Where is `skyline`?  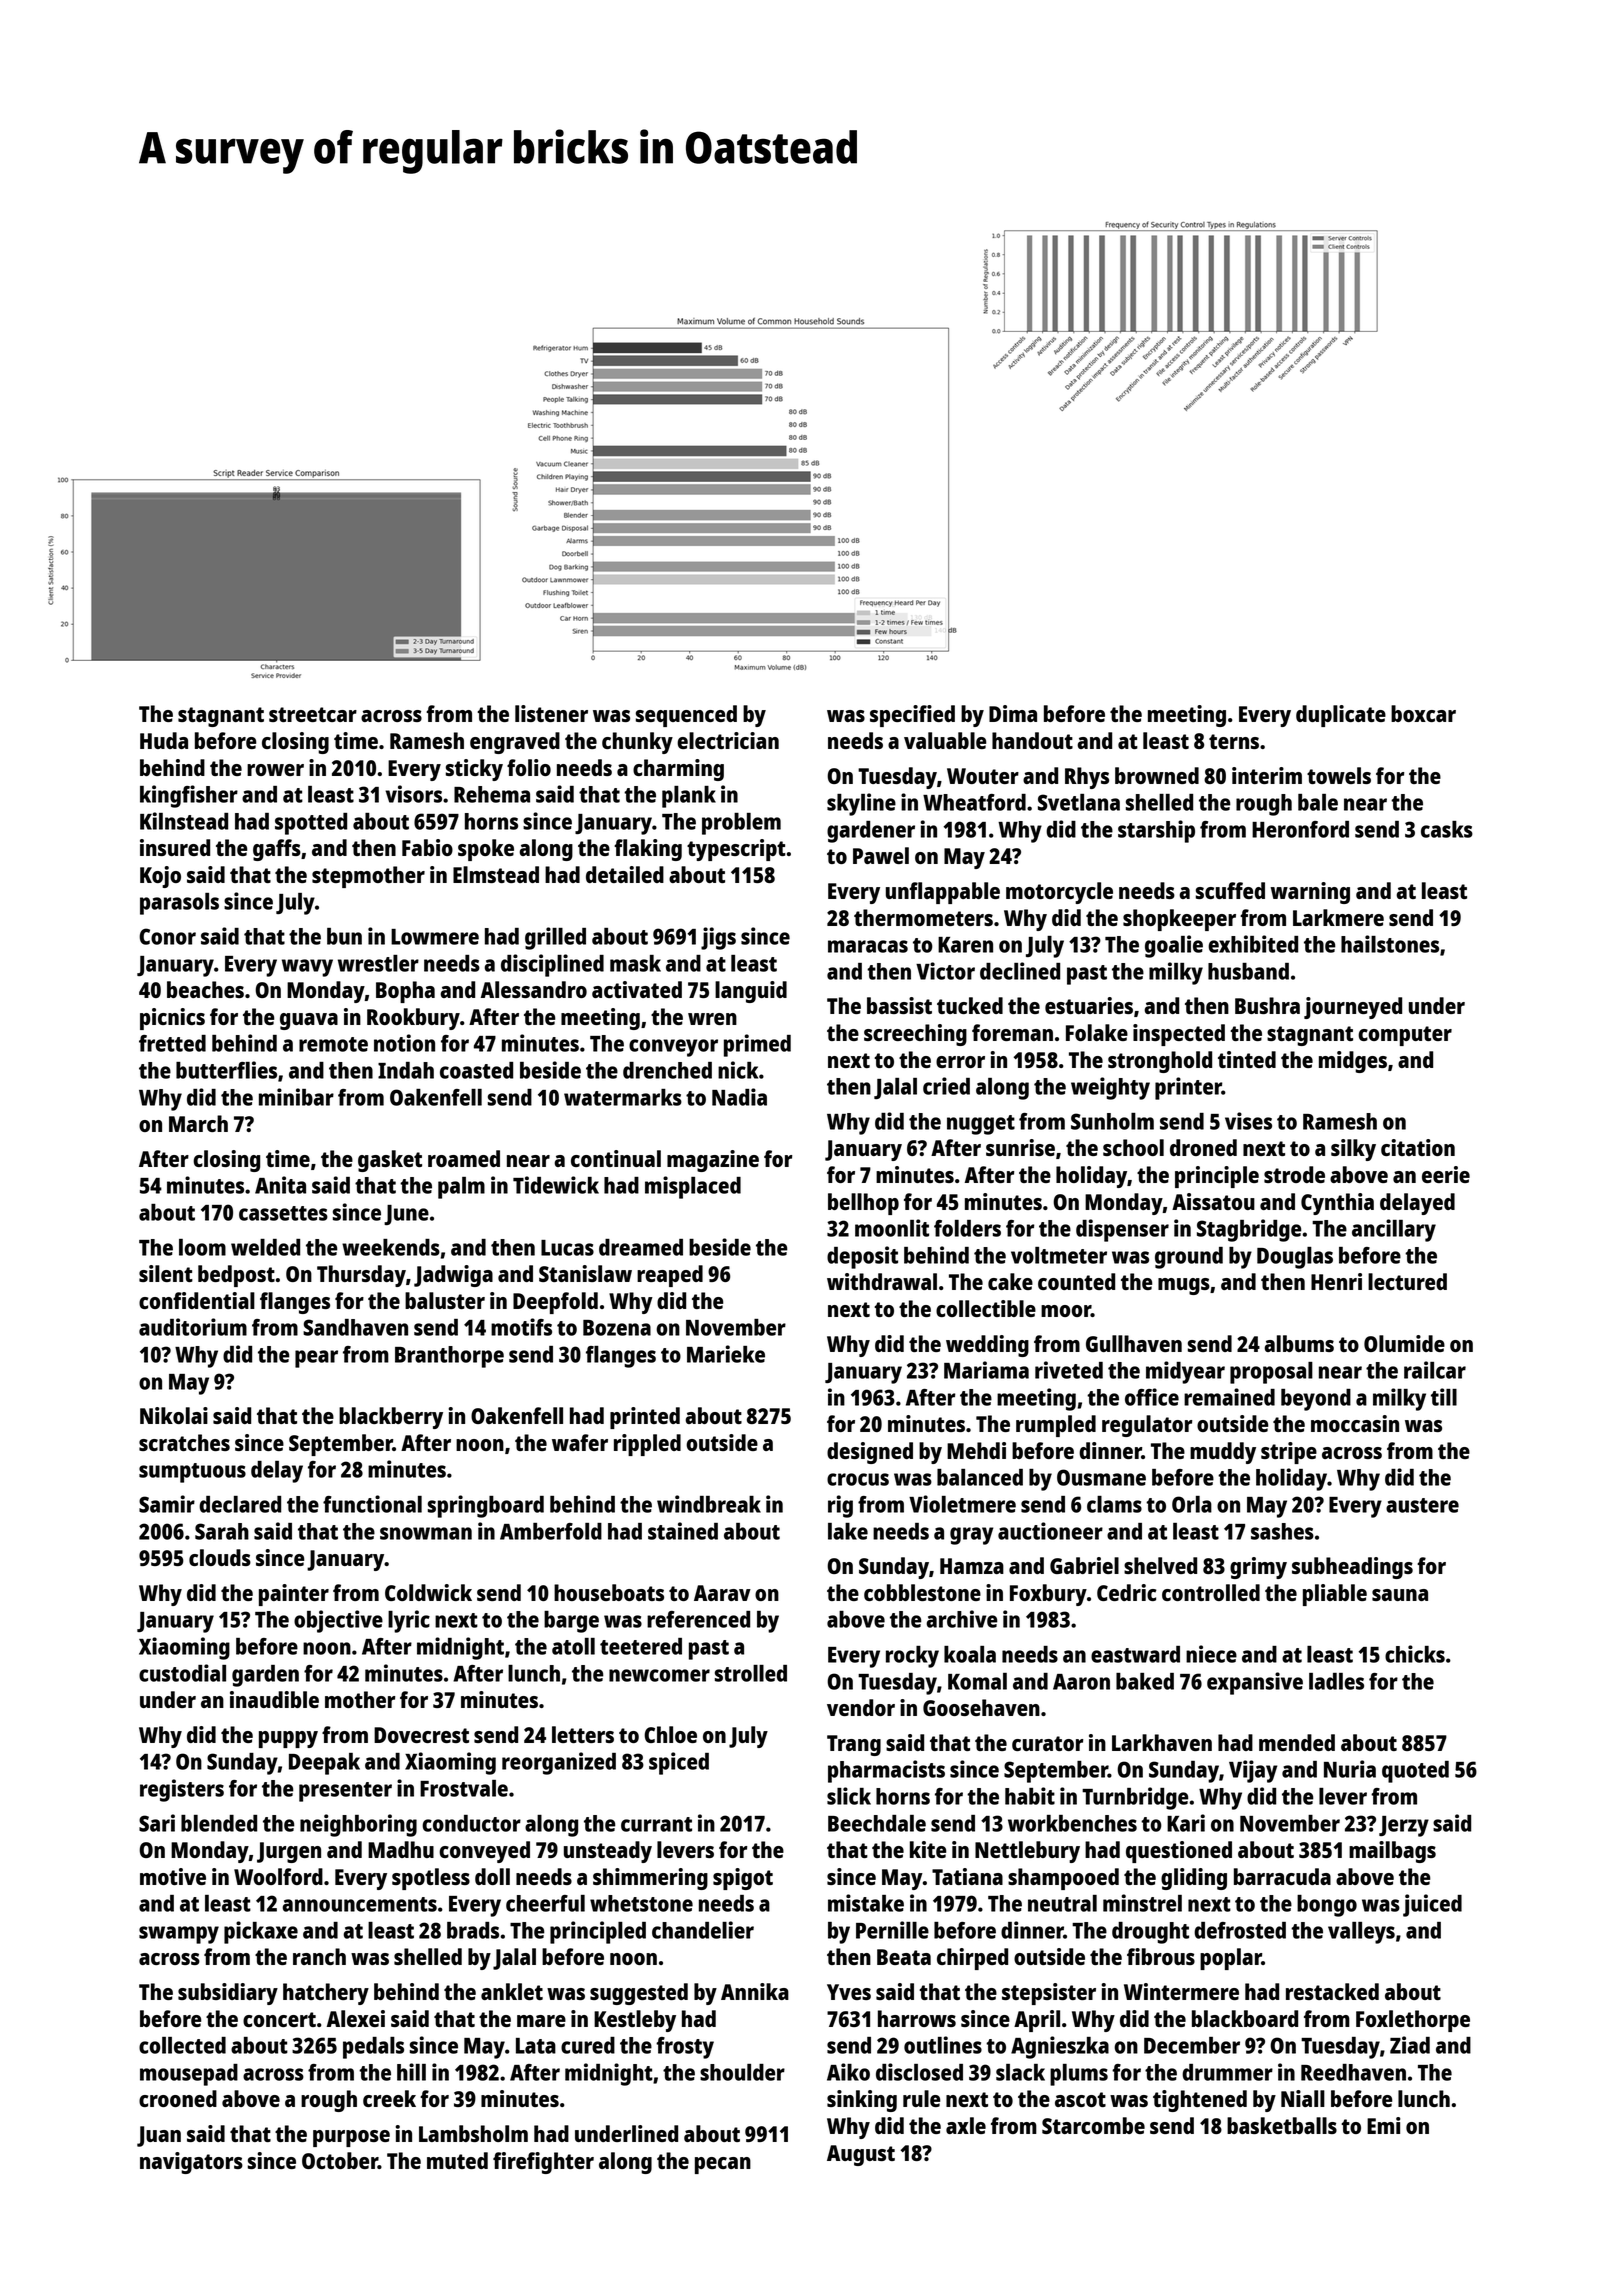 skyline is located at coordinates (861, 804).
